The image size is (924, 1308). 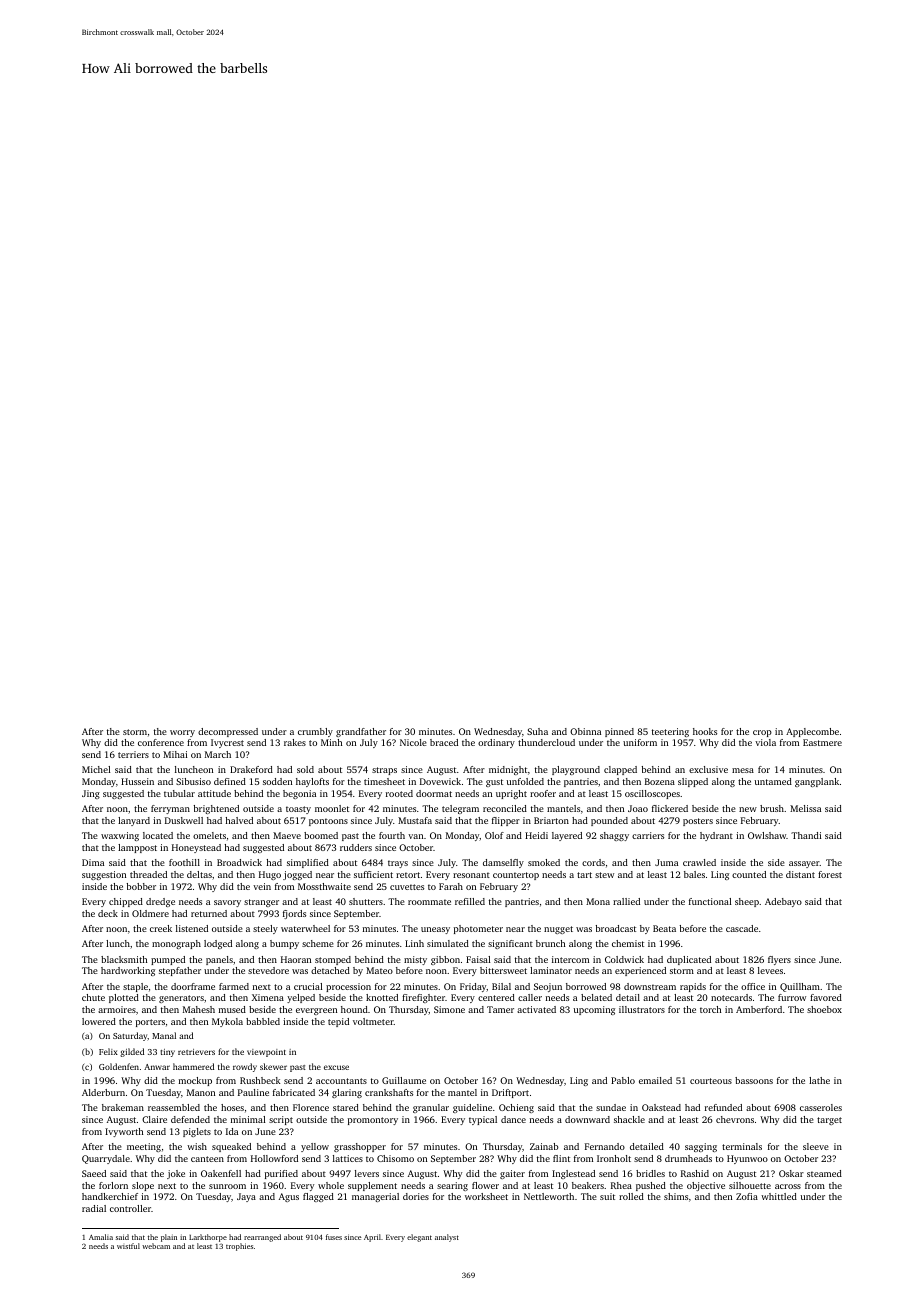 I want to click on analyst, so click(x=447, y=1238).
